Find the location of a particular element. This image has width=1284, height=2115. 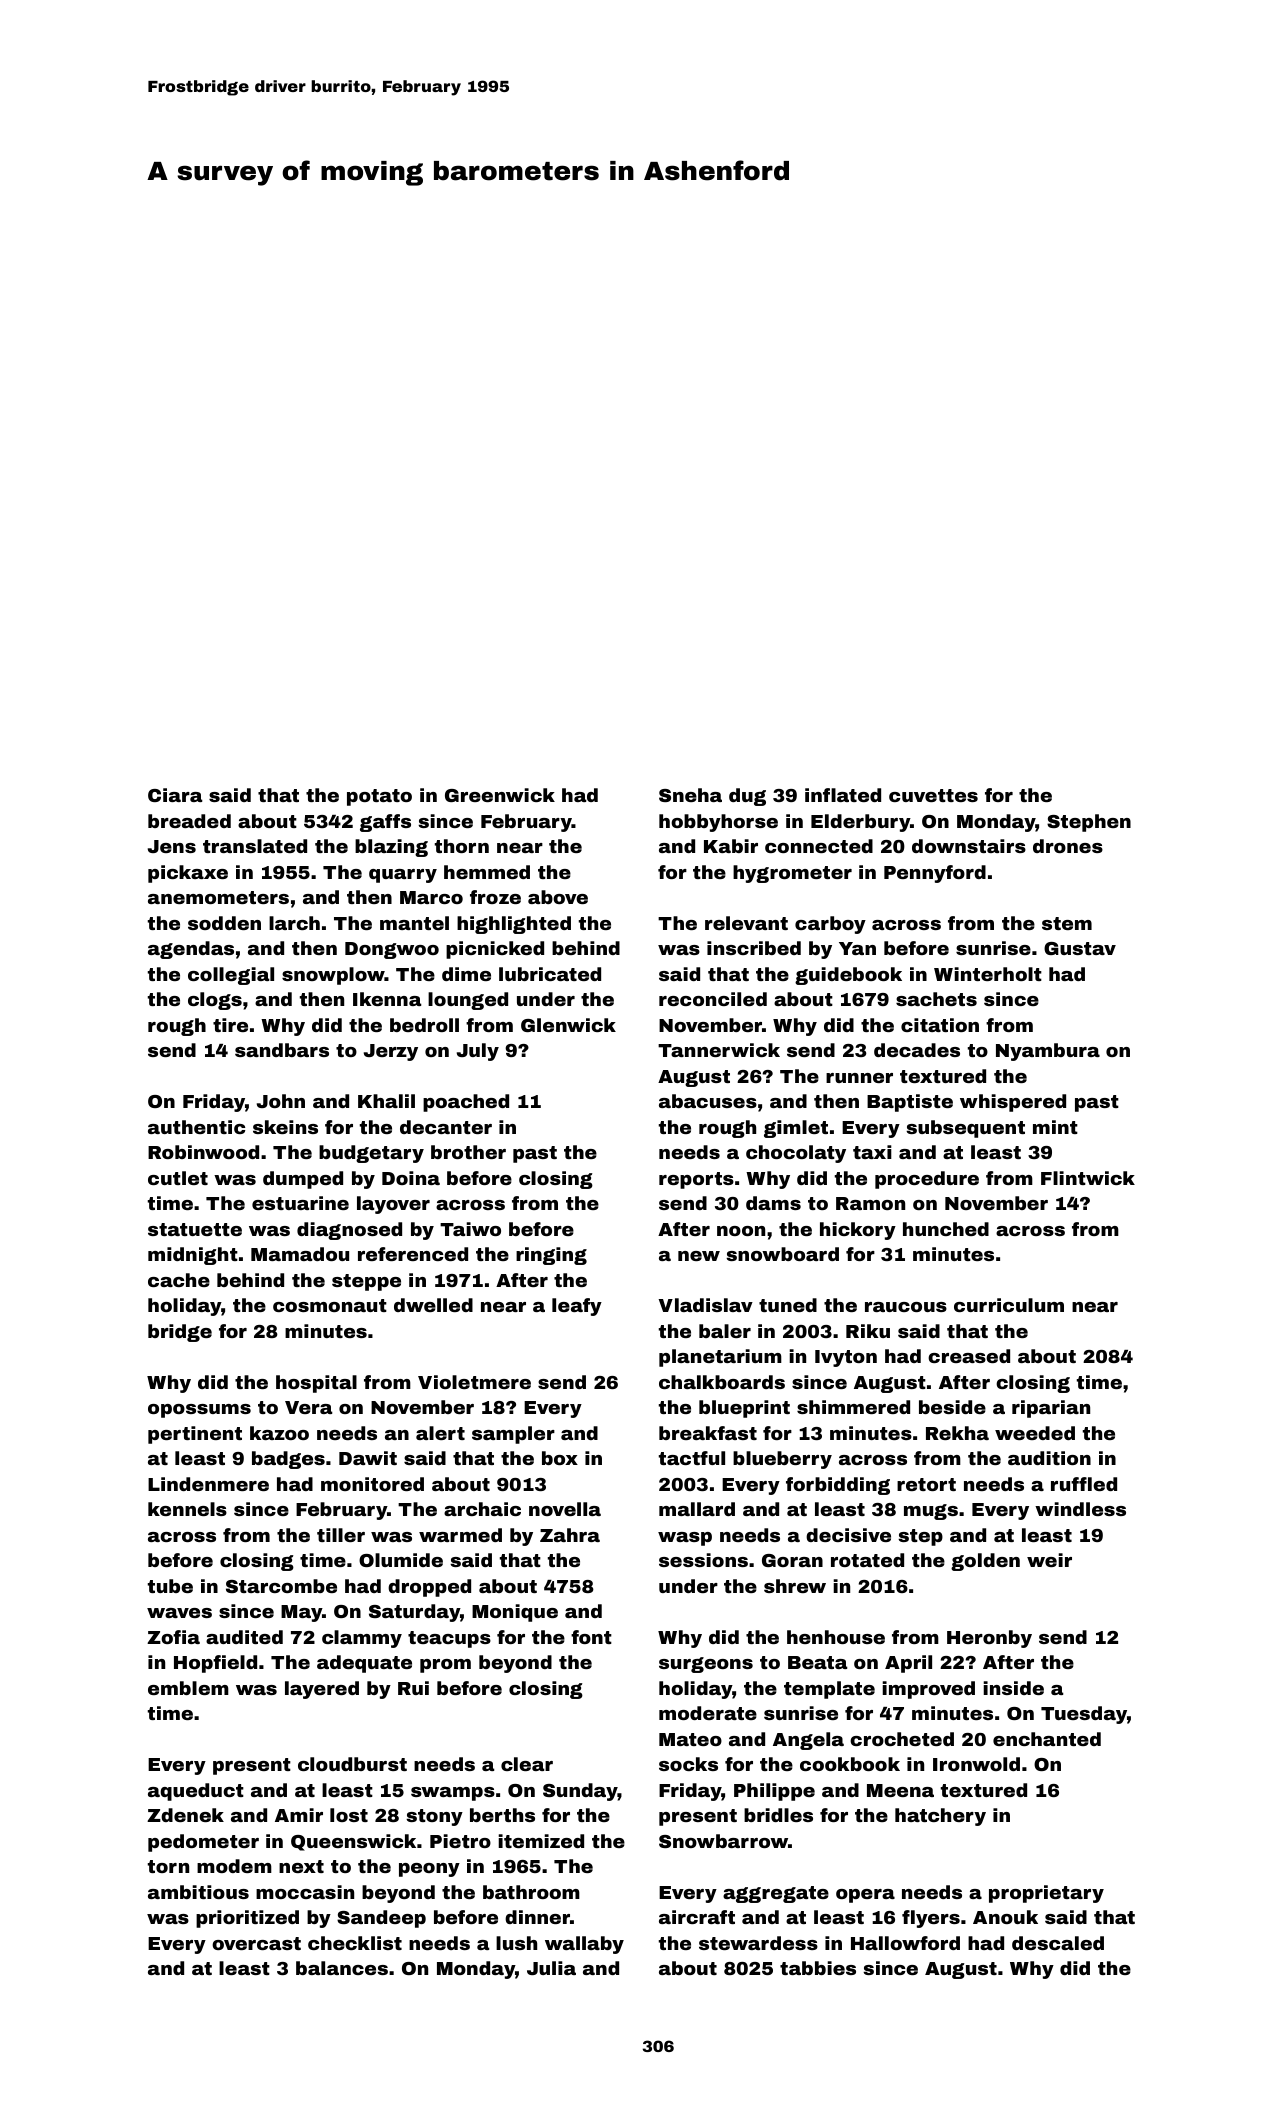

cutlet is located at coordinates (178, 1178).
